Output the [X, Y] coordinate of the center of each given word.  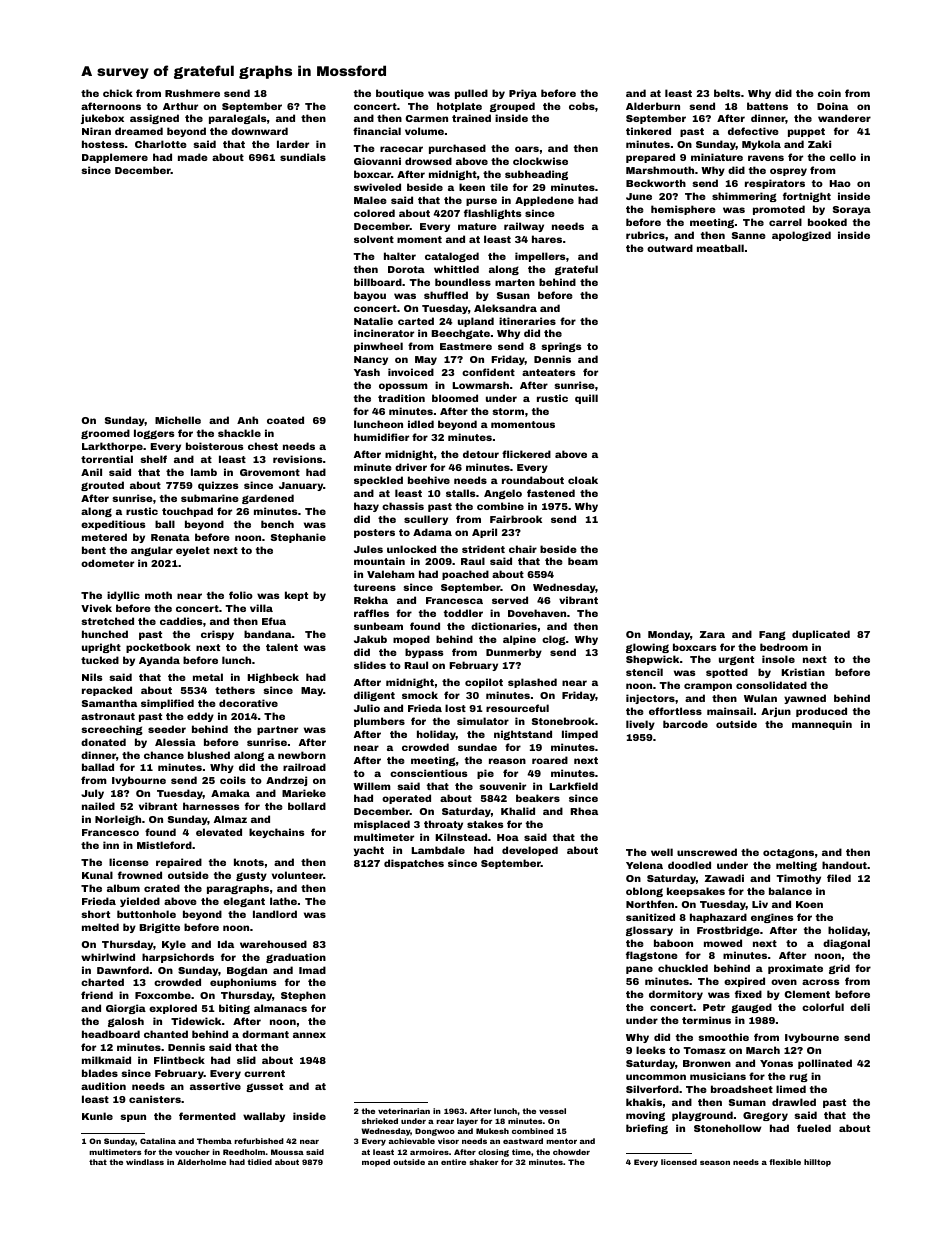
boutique [400, 94]
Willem [372, 786]
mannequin [822, 725]
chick [118, 93]
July [92, 794]
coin [829, 93]
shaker [484, 1162]
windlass [145, 1162]
